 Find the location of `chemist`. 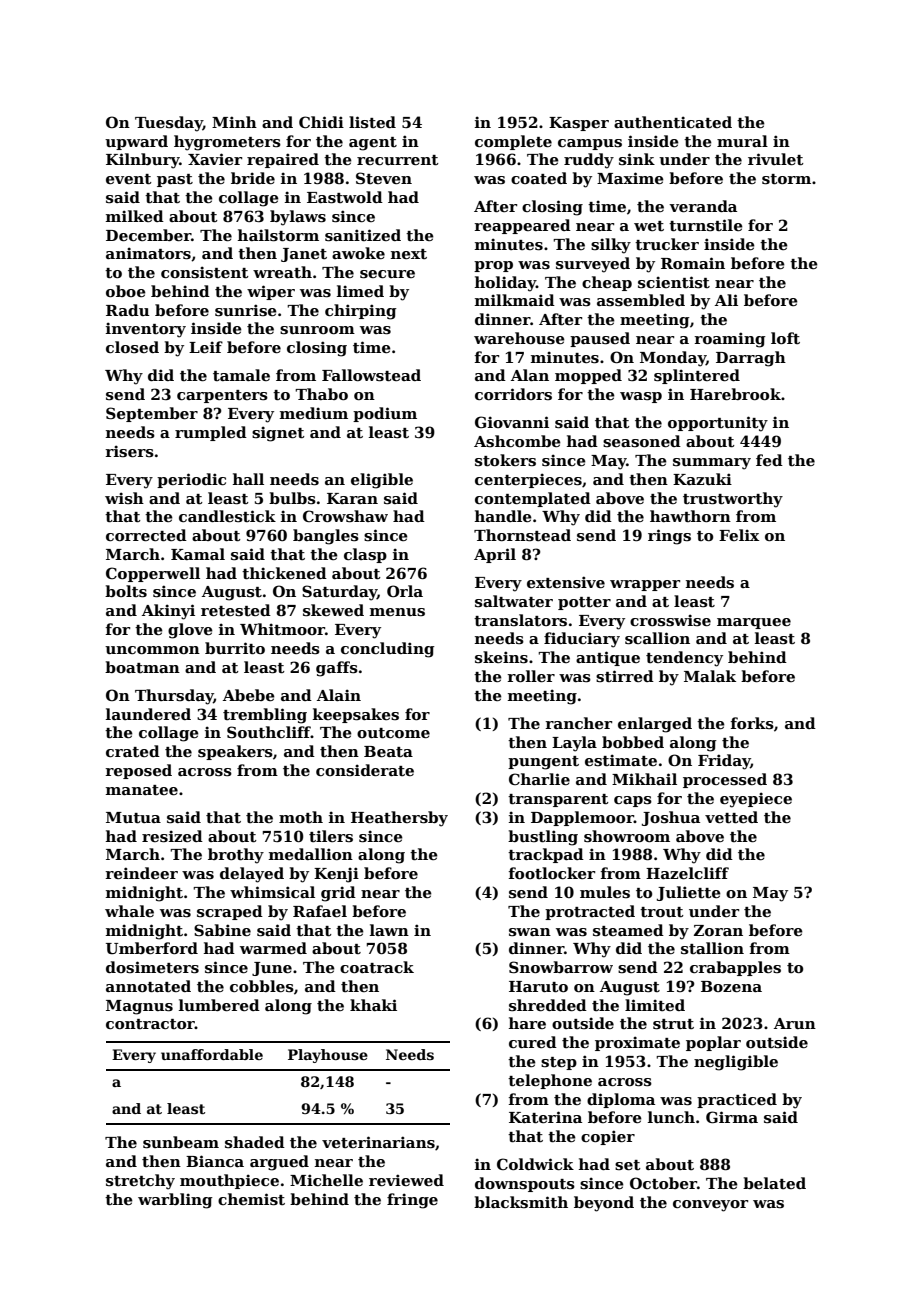

chemist is located at coordinates (251, 1199).
